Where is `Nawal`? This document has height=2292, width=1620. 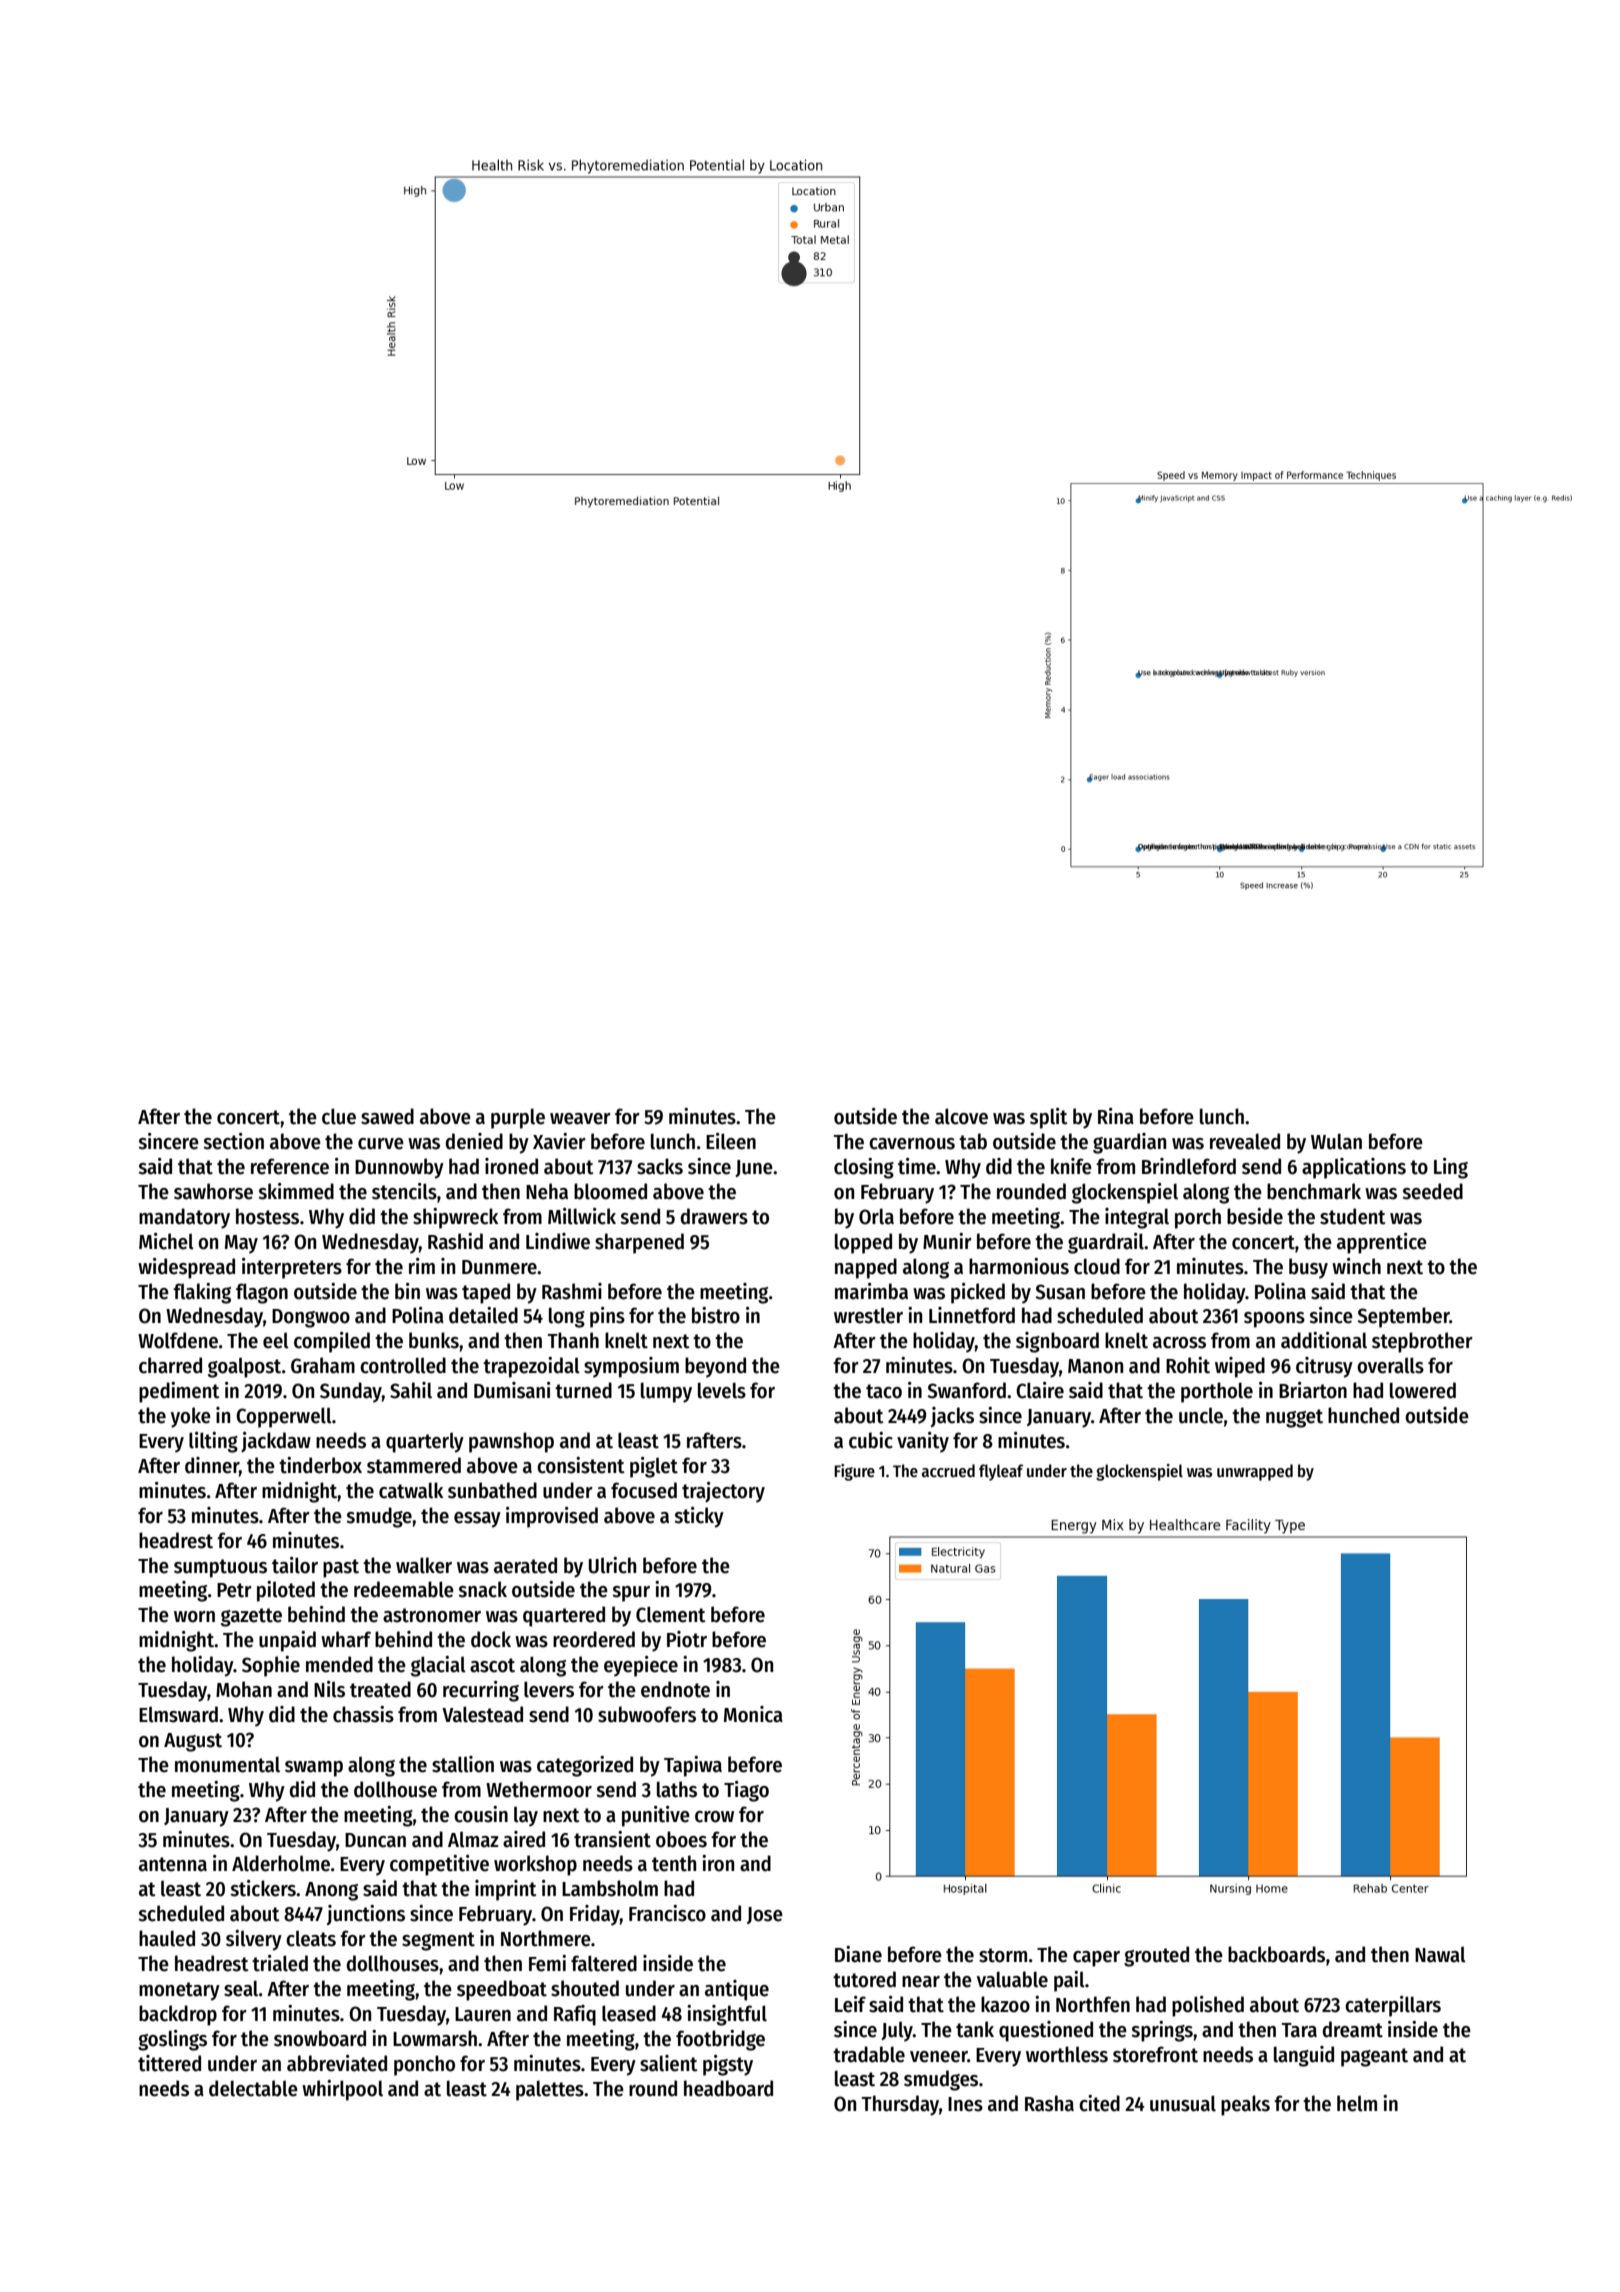 Nawal is located at coordinates (1440, 1955).
